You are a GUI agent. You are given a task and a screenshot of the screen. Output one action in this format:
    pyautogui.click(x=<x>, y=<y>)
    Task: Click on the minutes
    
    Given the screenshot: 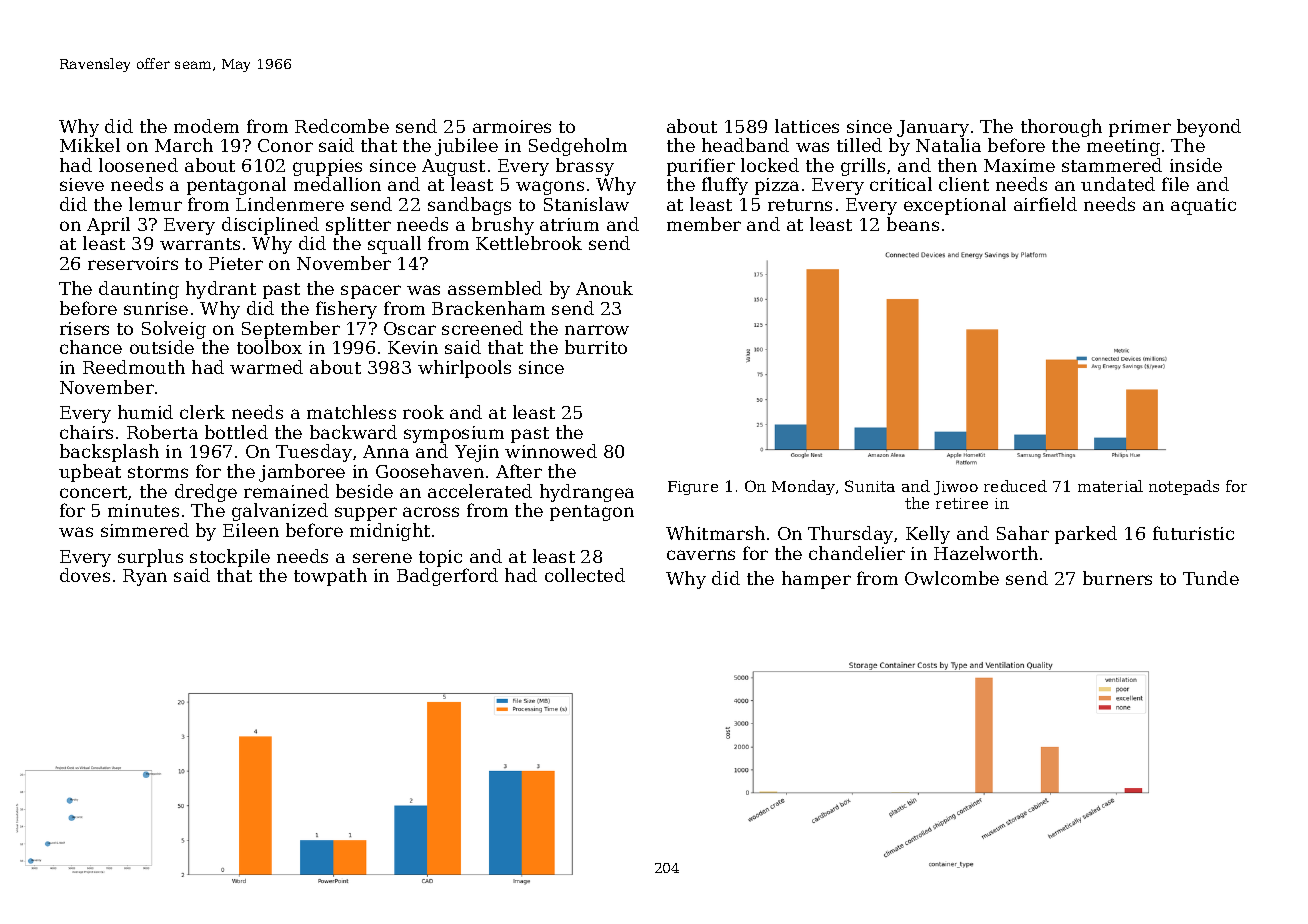 What is the action you would take?
    pyautogui.click(x=143, y=510)
